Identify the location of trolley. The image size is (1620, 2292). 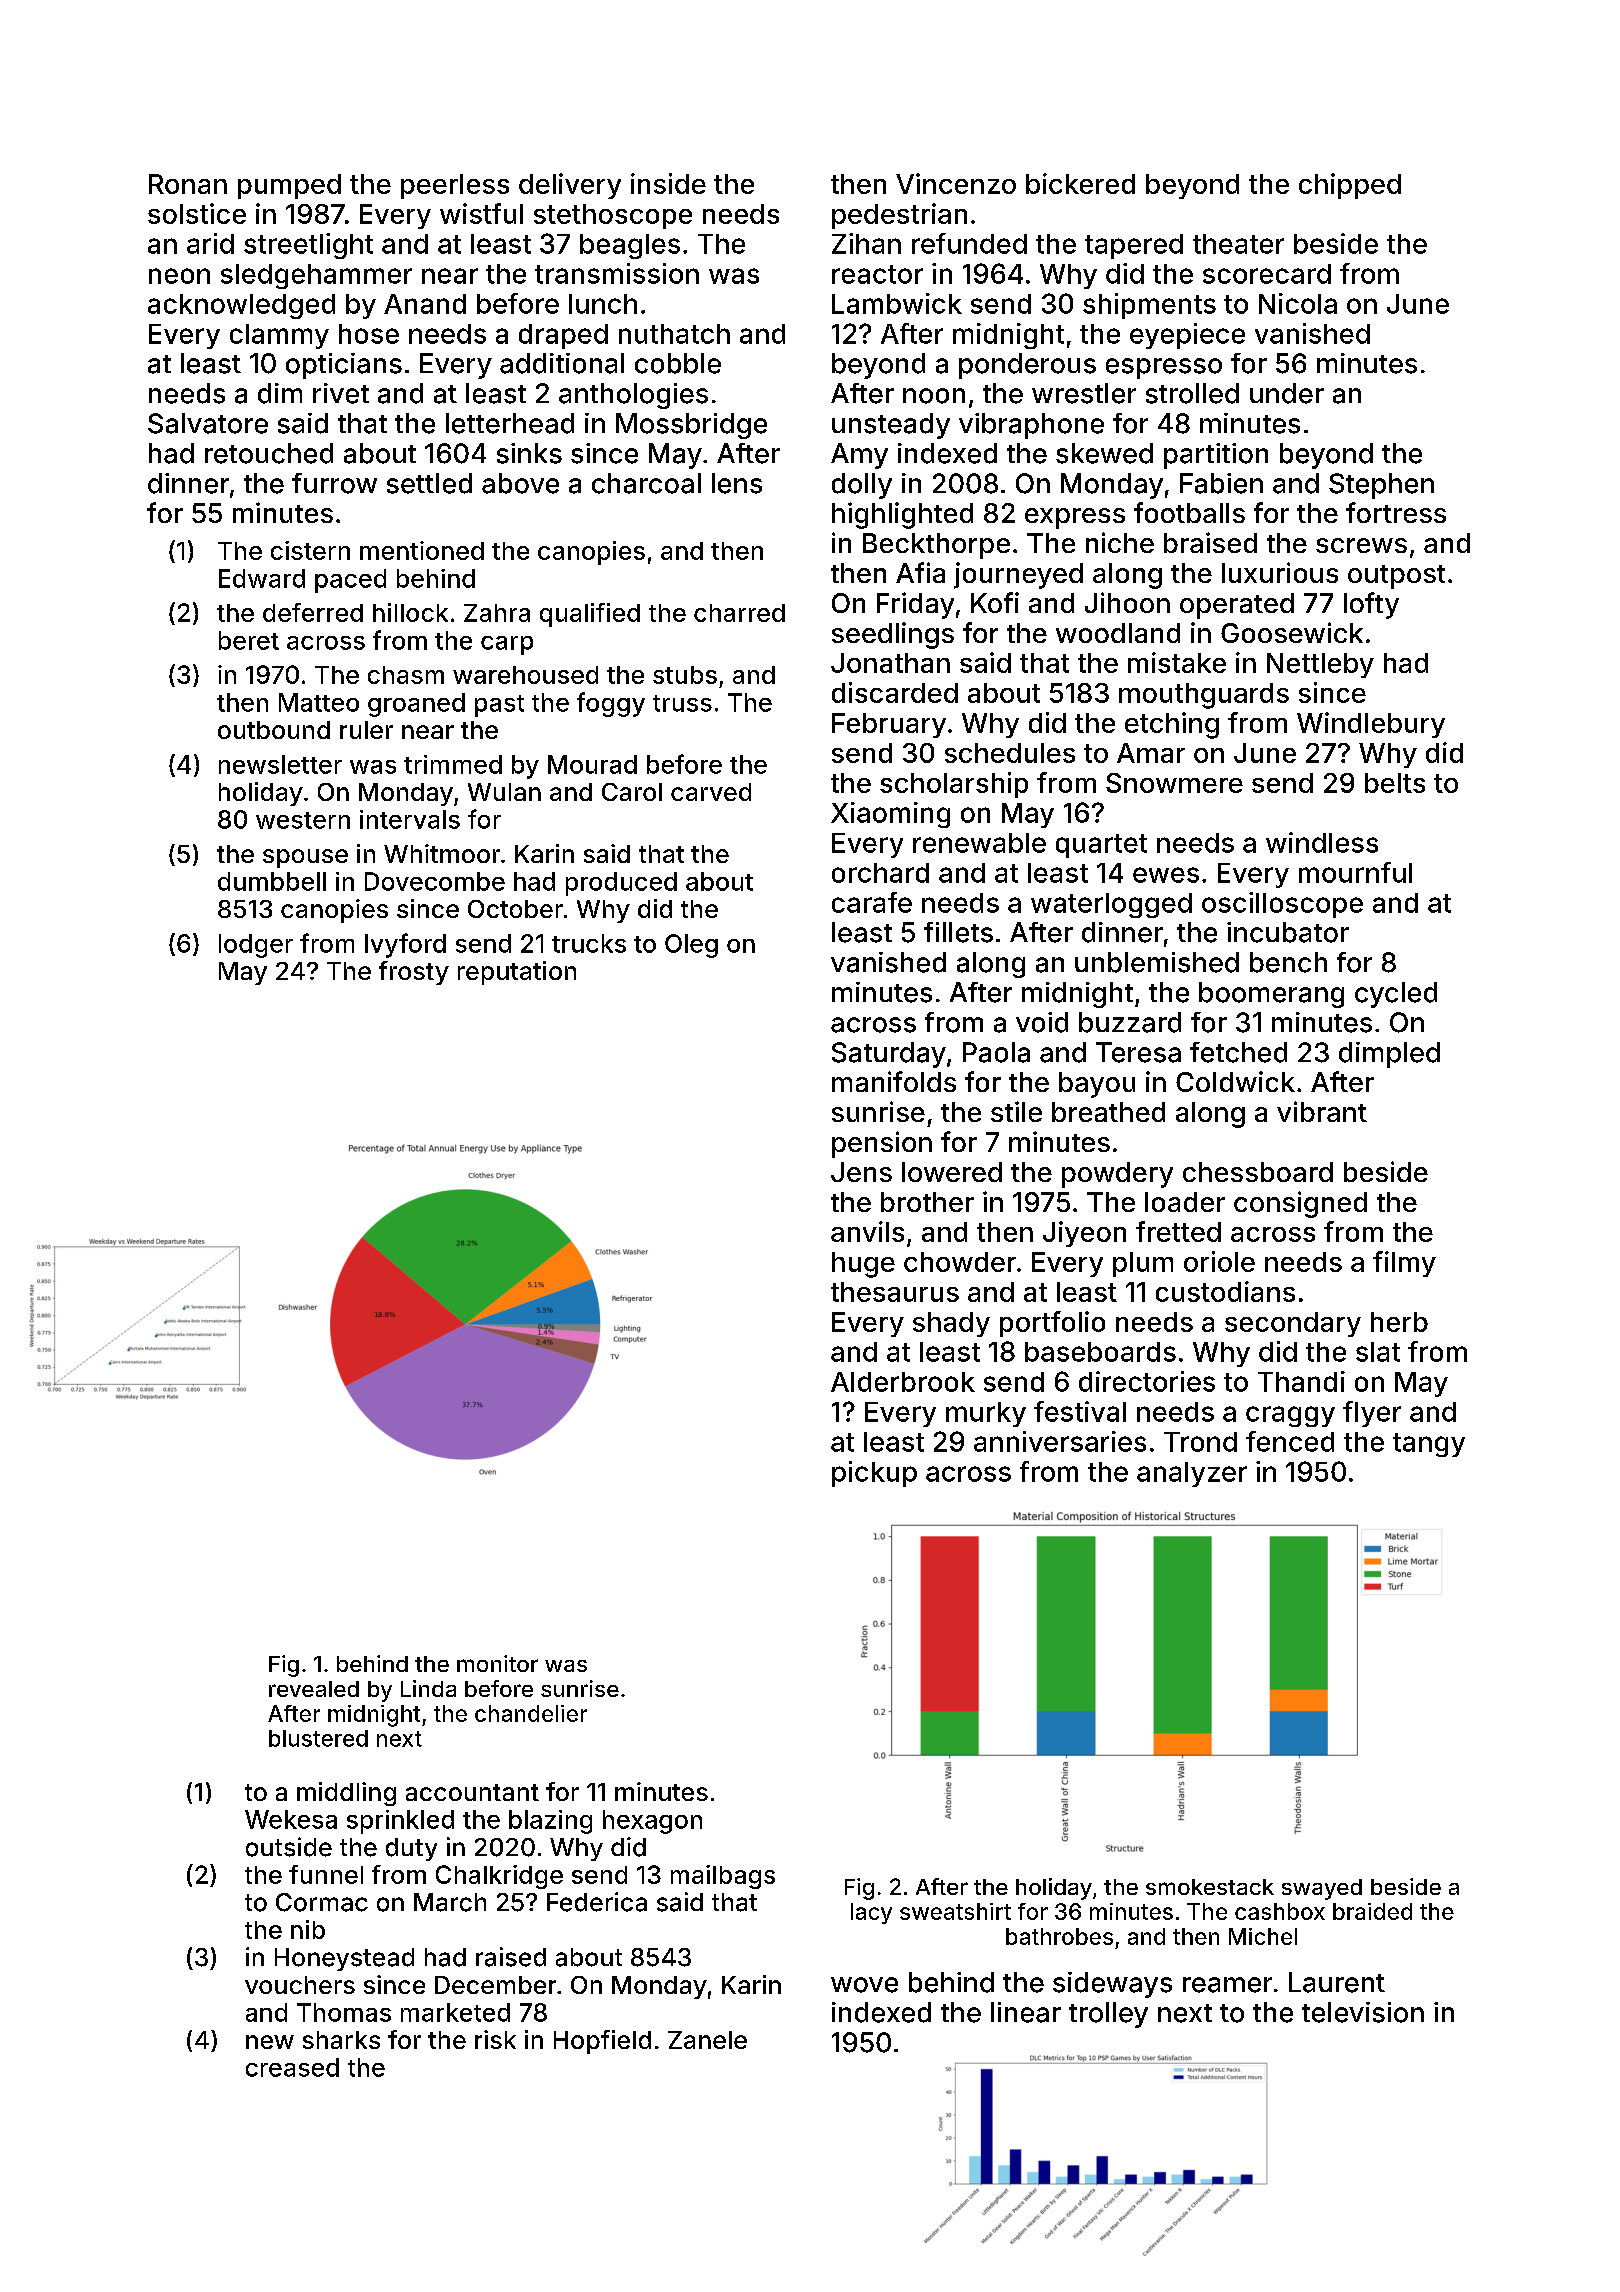
(1108, 2015).
